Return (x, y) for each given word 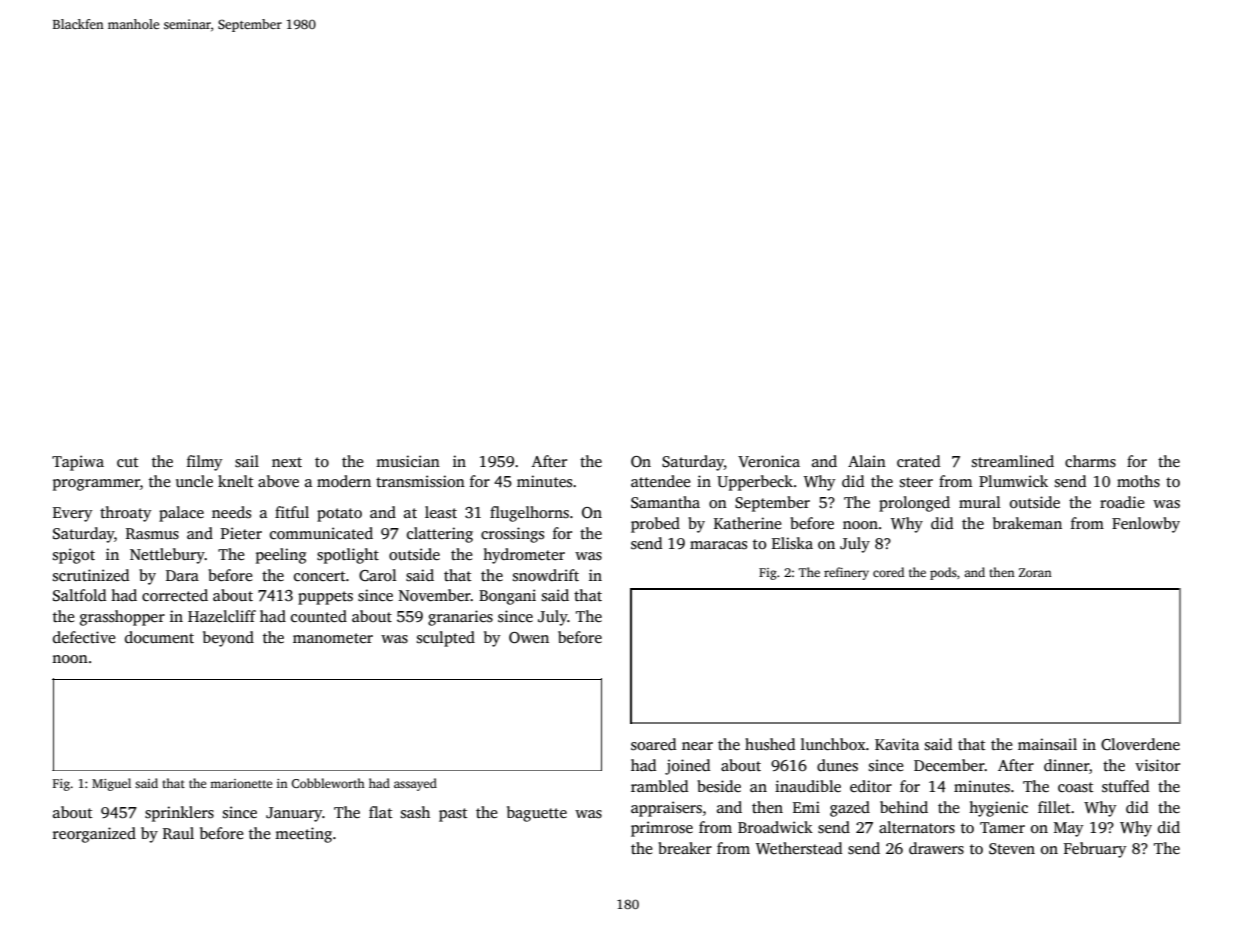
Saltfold (79, 595)
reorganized (94, 835)
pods (943, 573)
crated (918, 461)
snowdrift (546, 575)
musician (408, 461)
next (287, 462)
